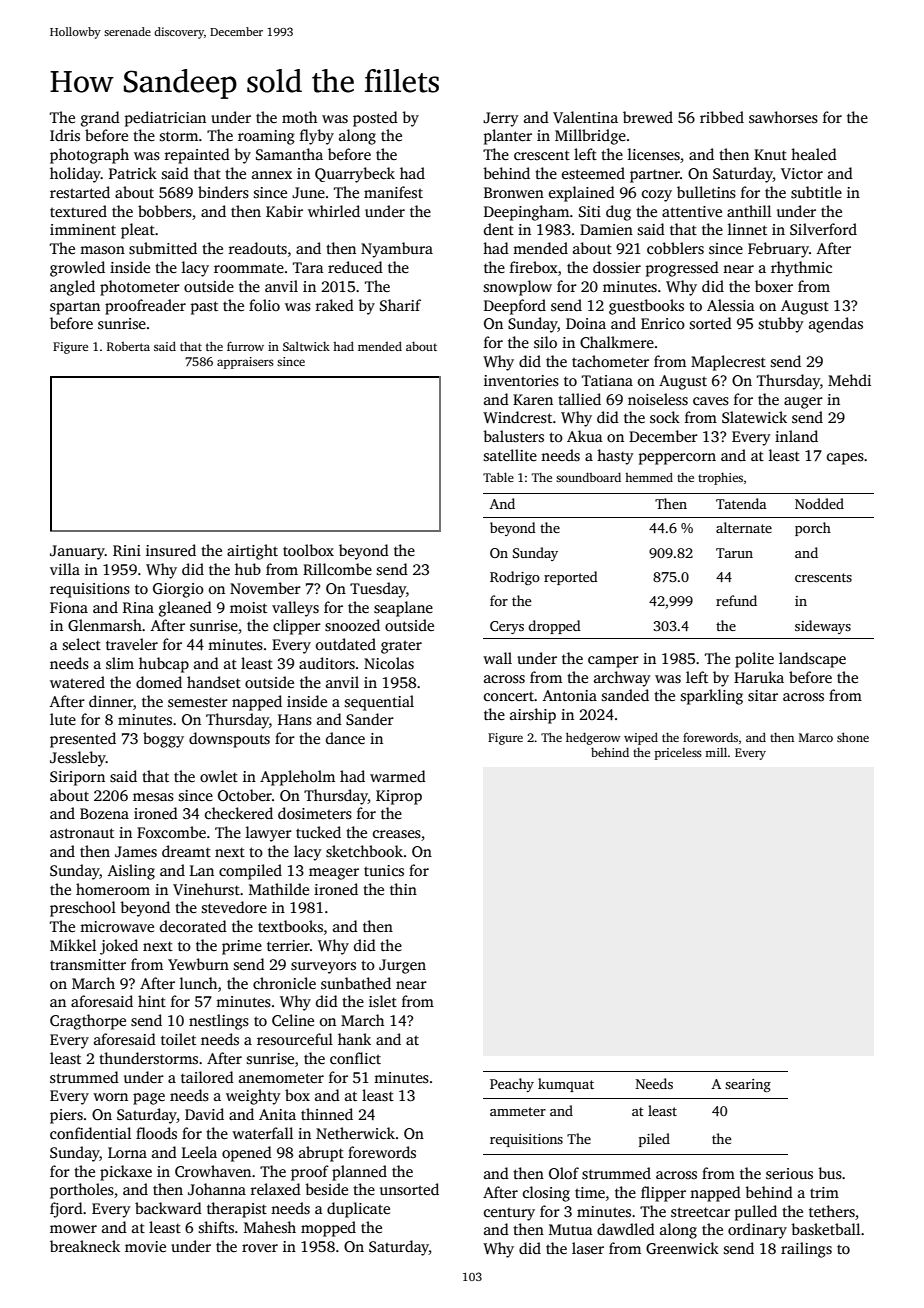 This screenshot has width=924, height=1308. I want to click on priceless, so click(678, 754).
